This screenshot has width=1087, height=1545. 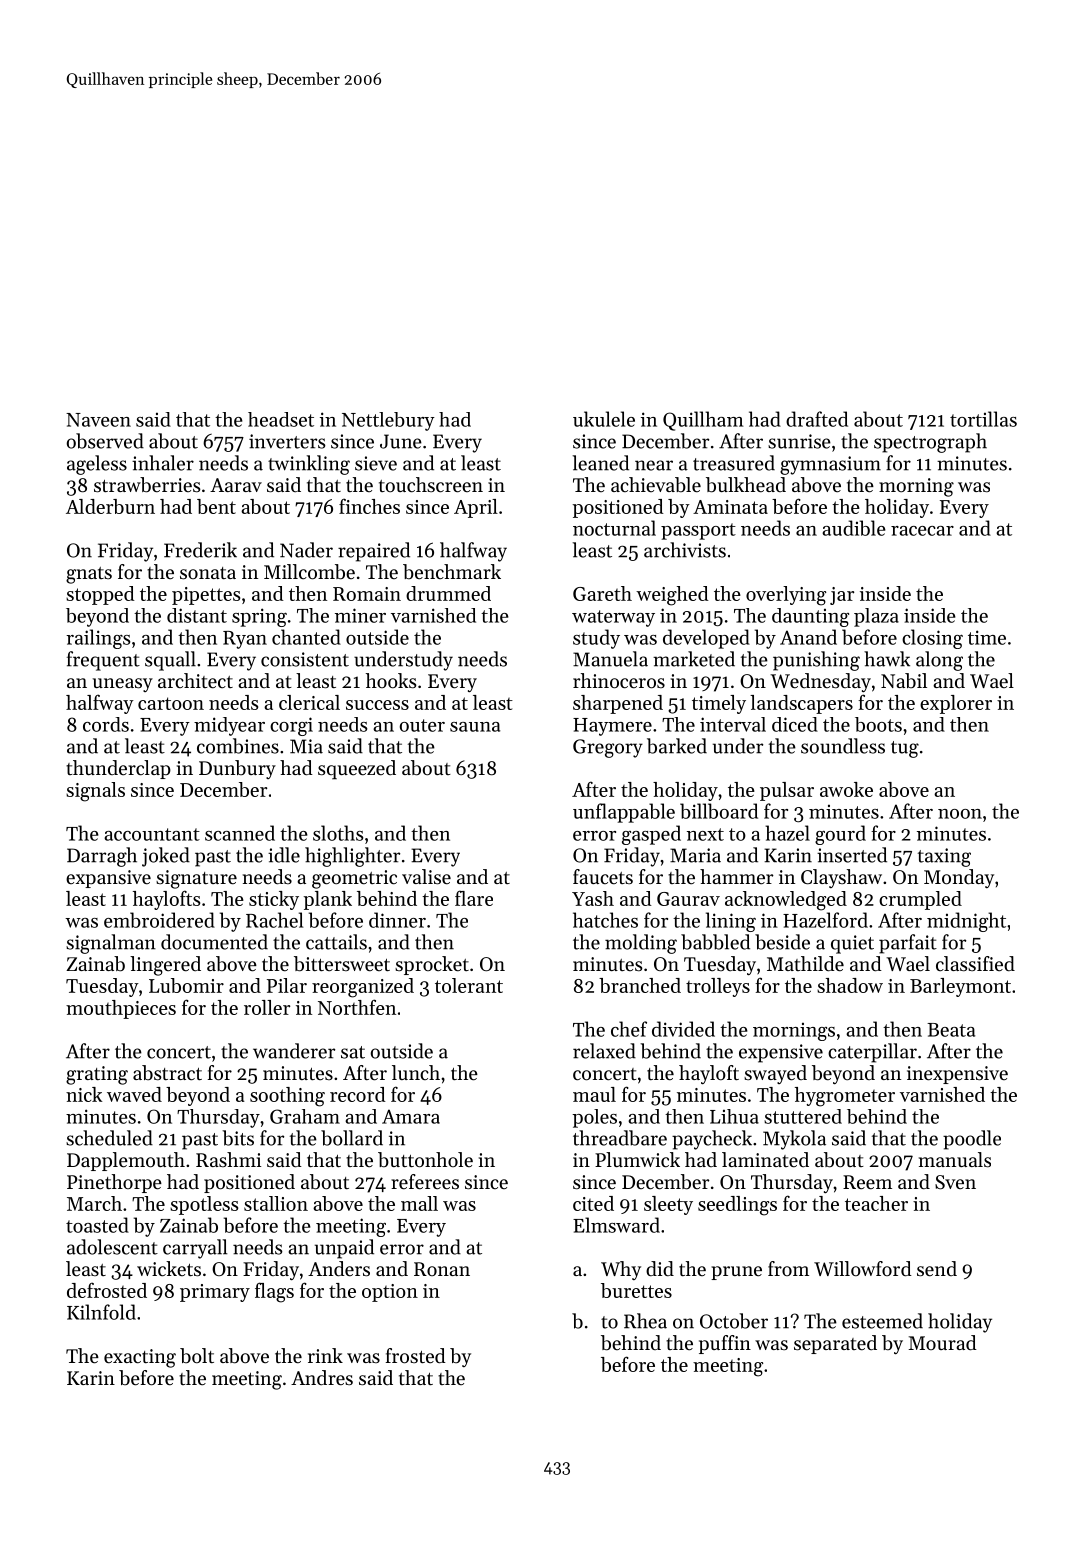 I want to click on exacting, so click(x=140, y=1358).
